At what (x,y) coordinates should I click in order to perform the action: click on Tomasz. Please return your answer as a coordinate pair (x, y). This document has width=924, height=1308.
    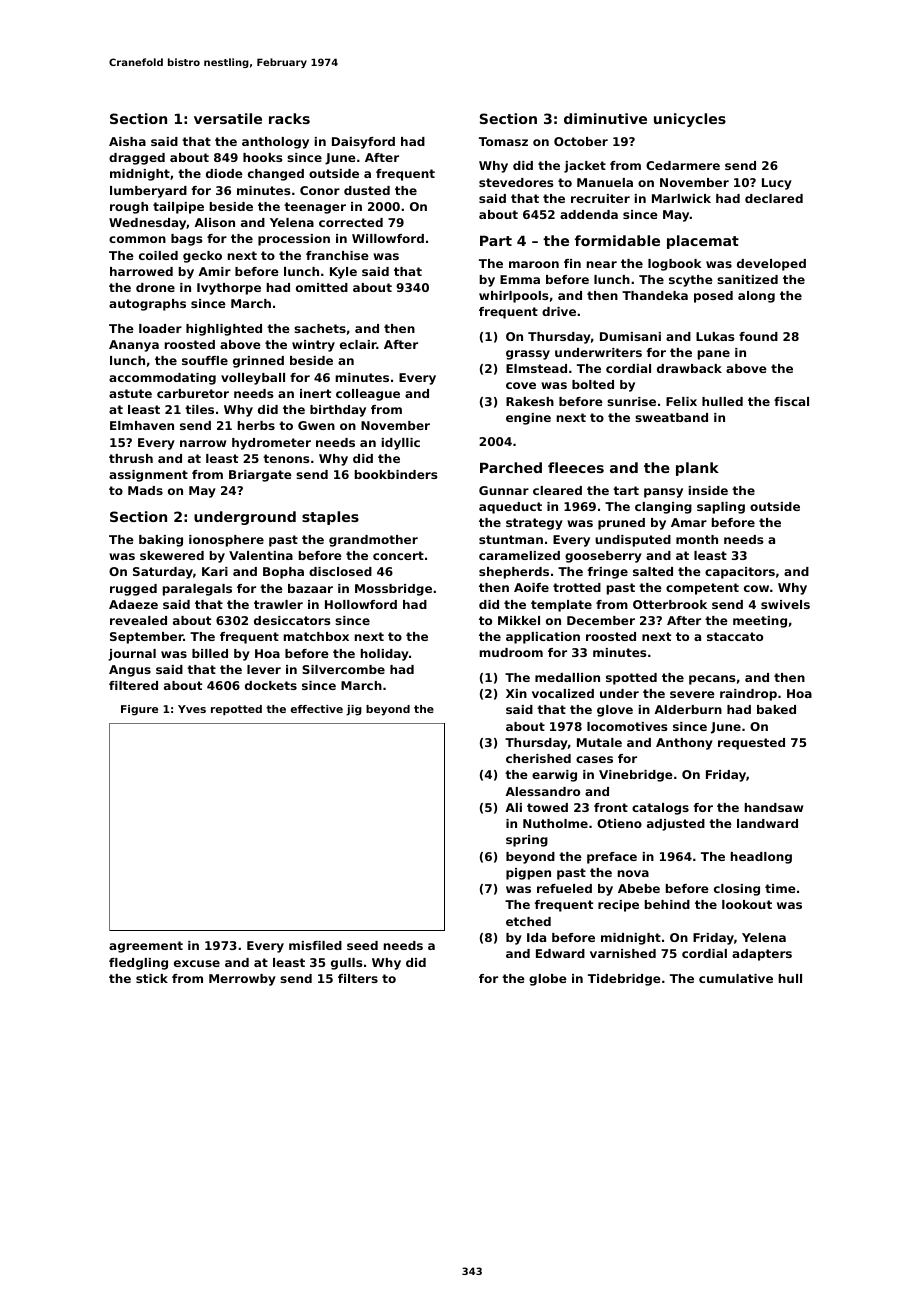
    Looking at the image, I should click on (503, 141).
